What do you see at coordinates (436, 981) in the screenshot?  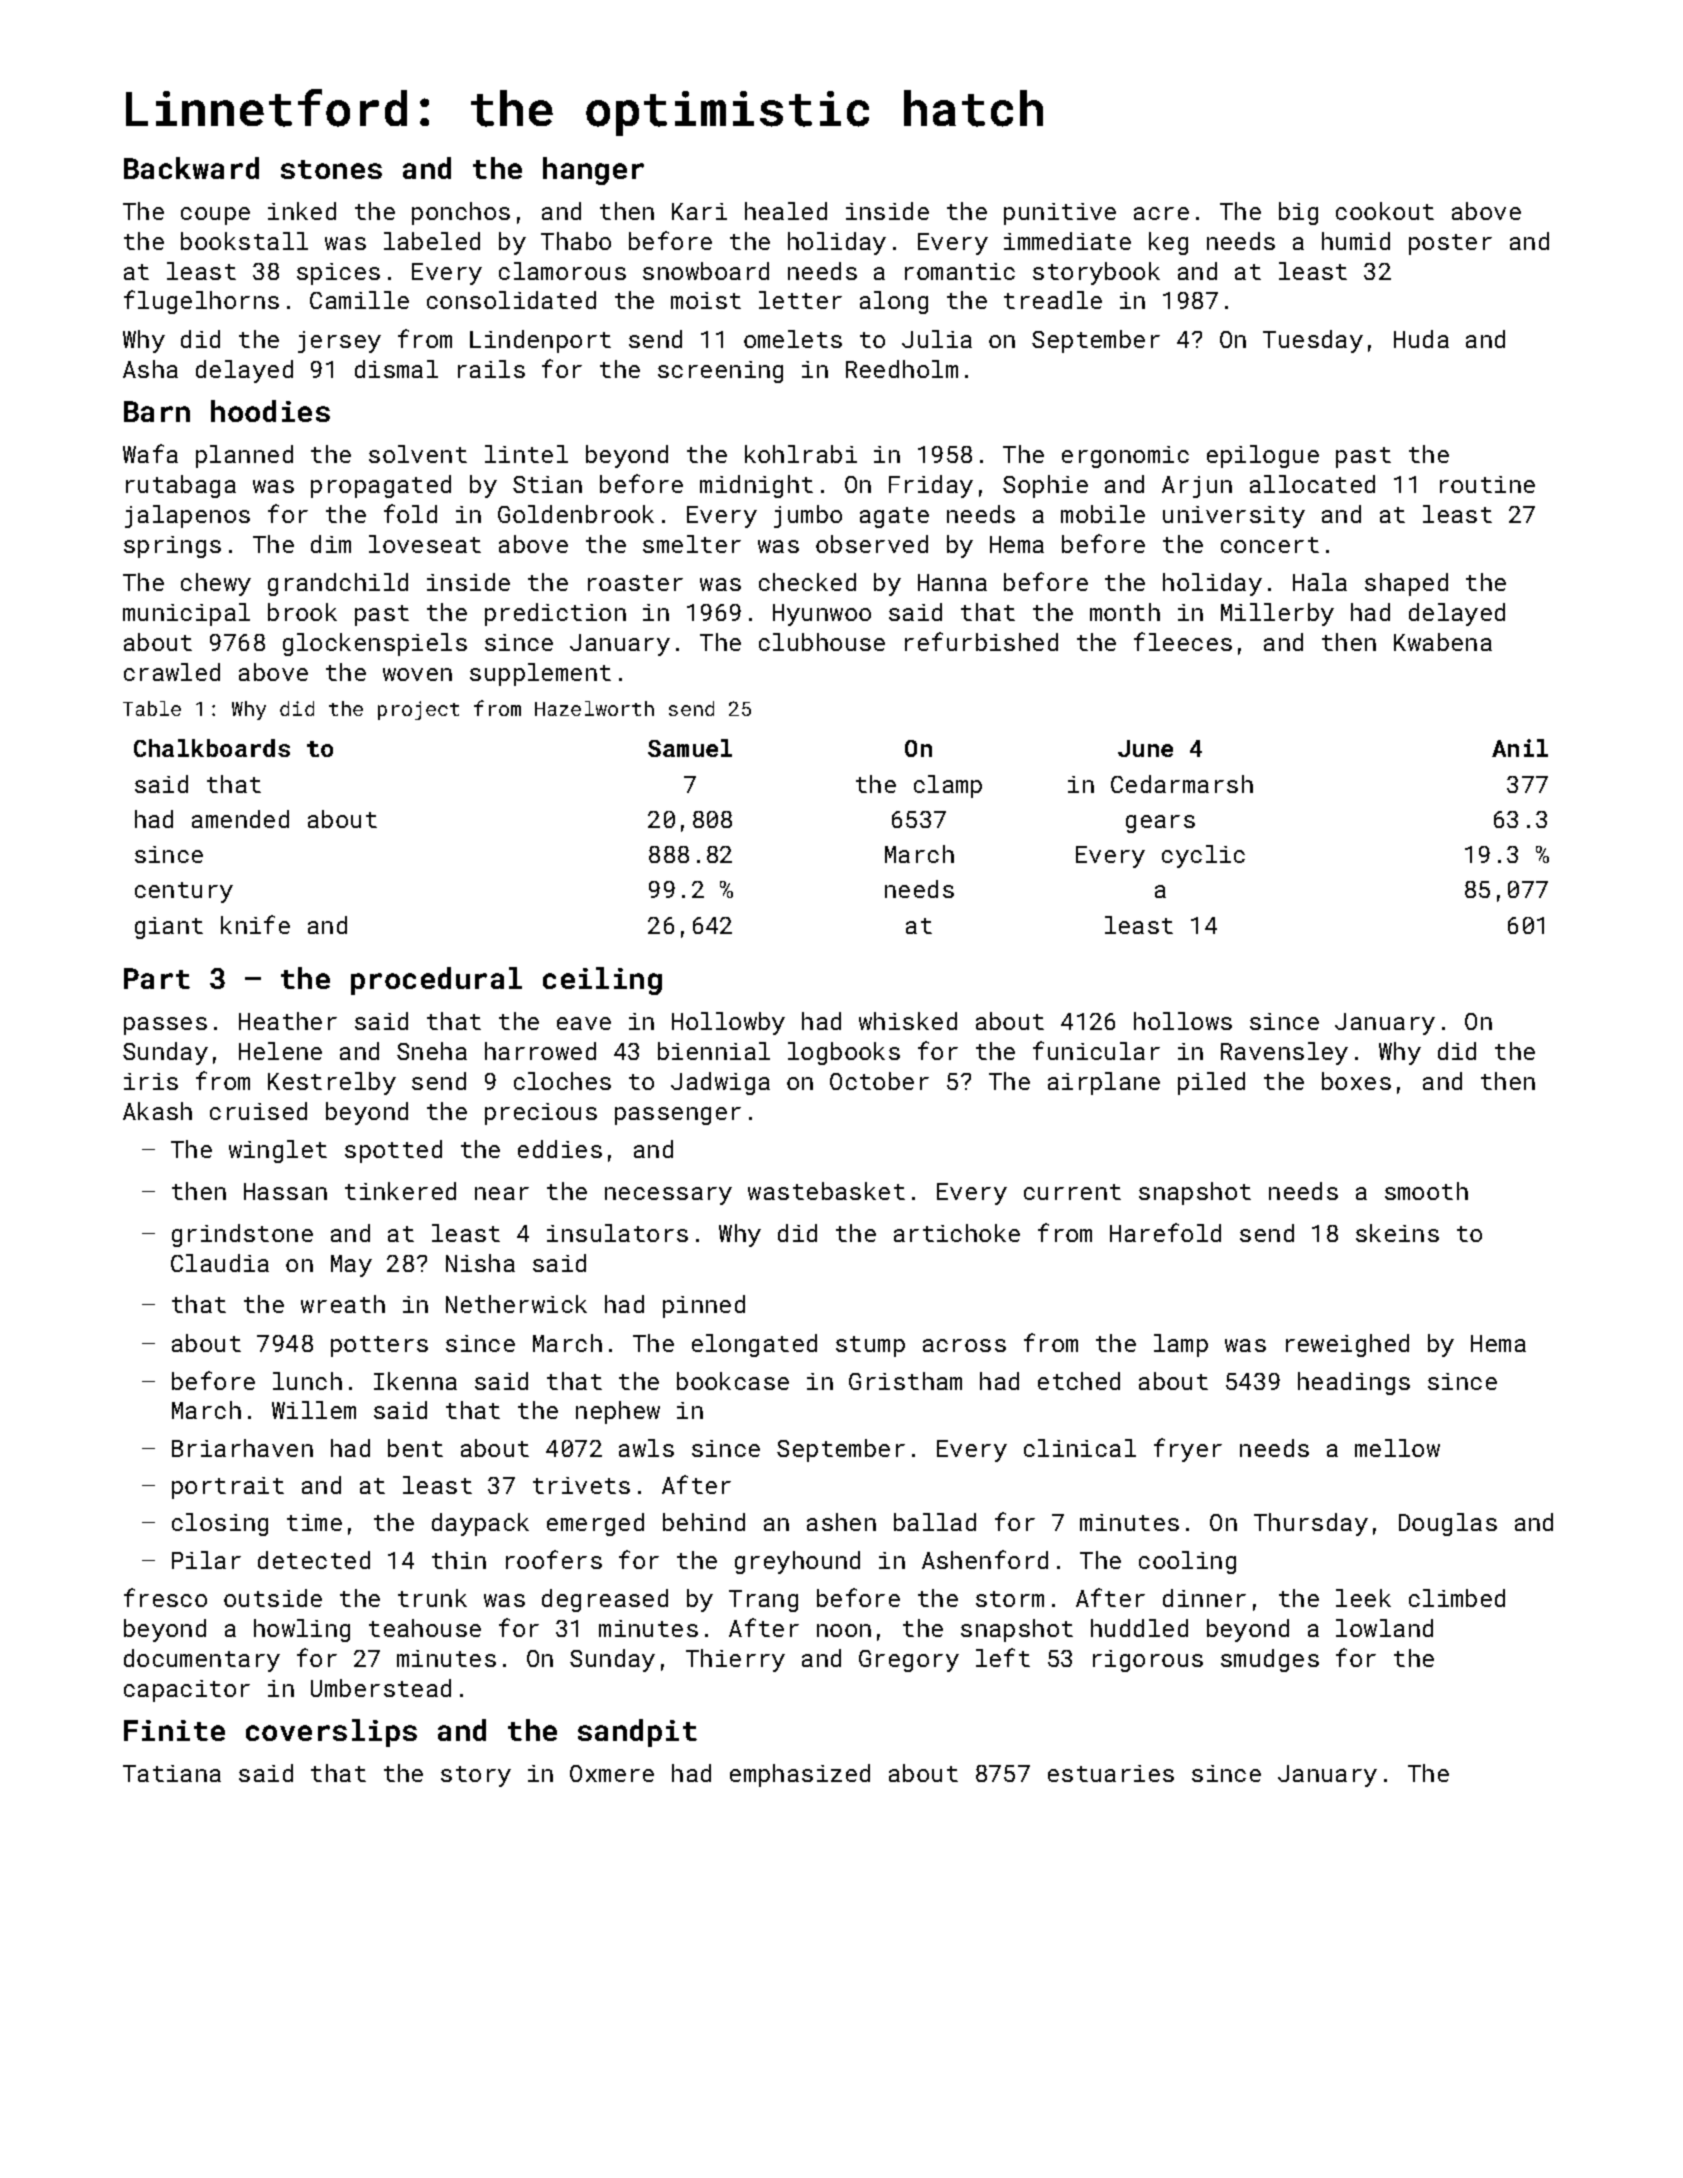 I see `procedural` at bounding box center [436, 981].
